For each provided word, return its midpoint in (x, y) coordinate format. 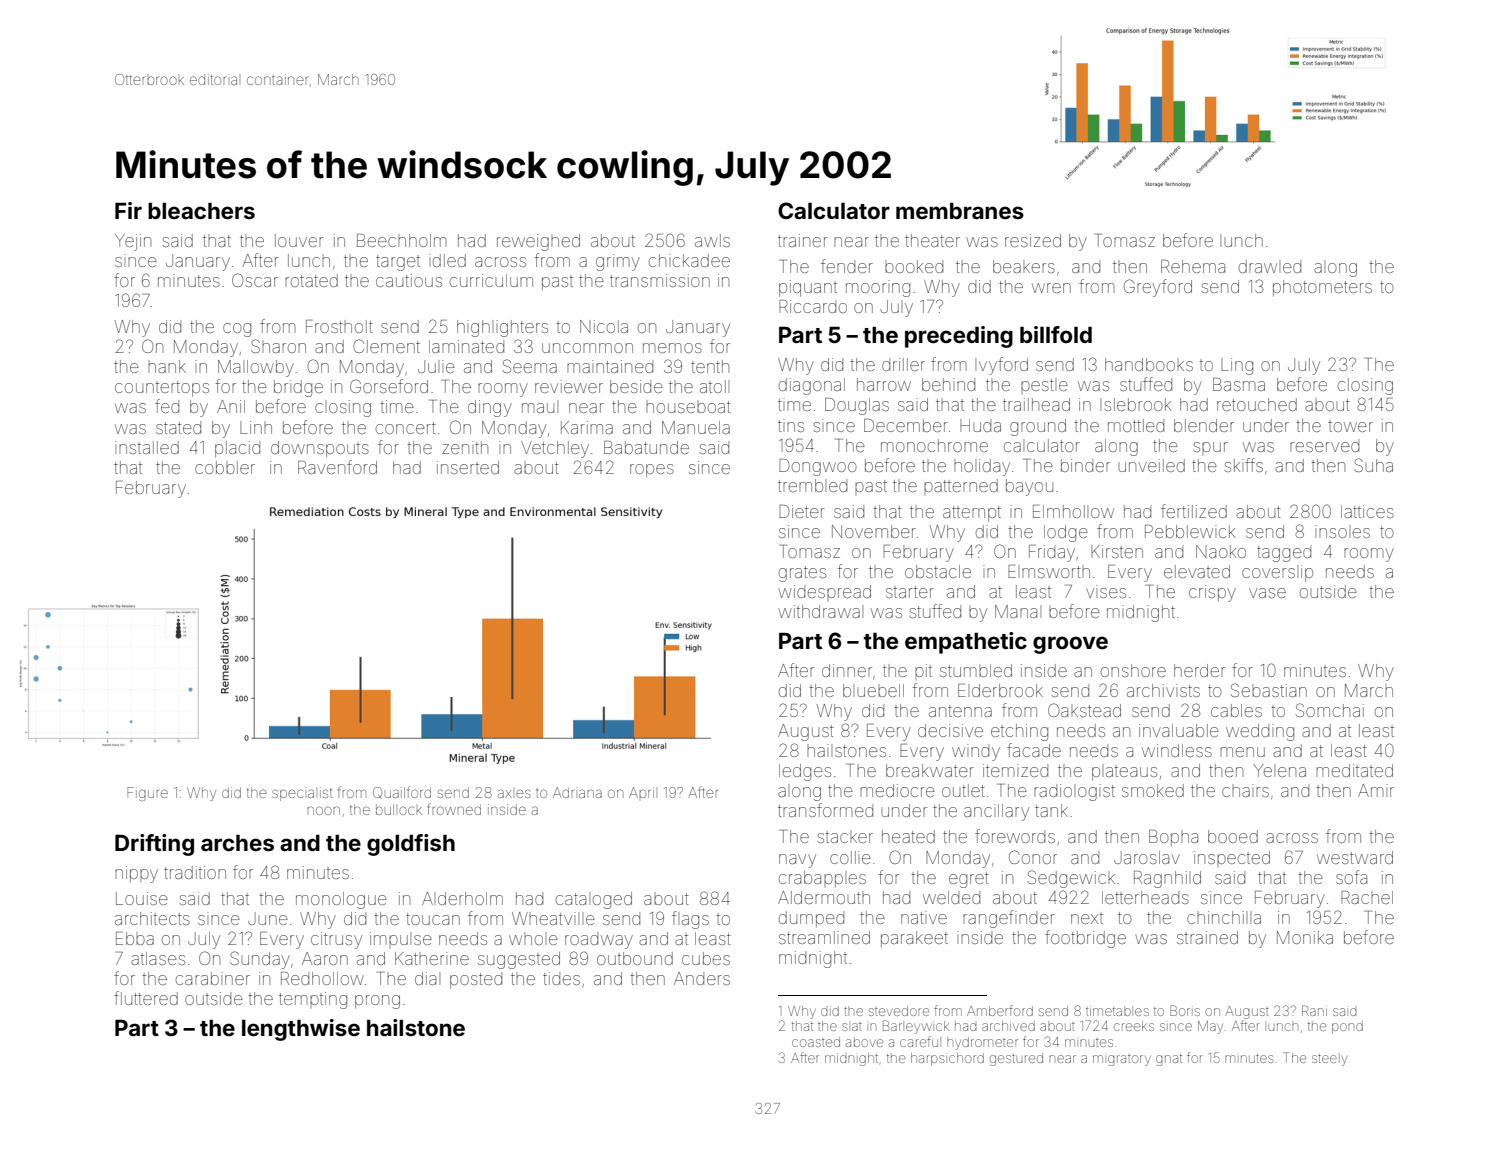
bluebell (873, 690)
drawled (1270, 266)
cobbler (225, 467)
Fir (128, 210)
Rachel (1367, 897)
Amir (1376, 790)
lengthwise (301, 1030)
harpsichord (947, 1059)
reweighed (538, 242)
